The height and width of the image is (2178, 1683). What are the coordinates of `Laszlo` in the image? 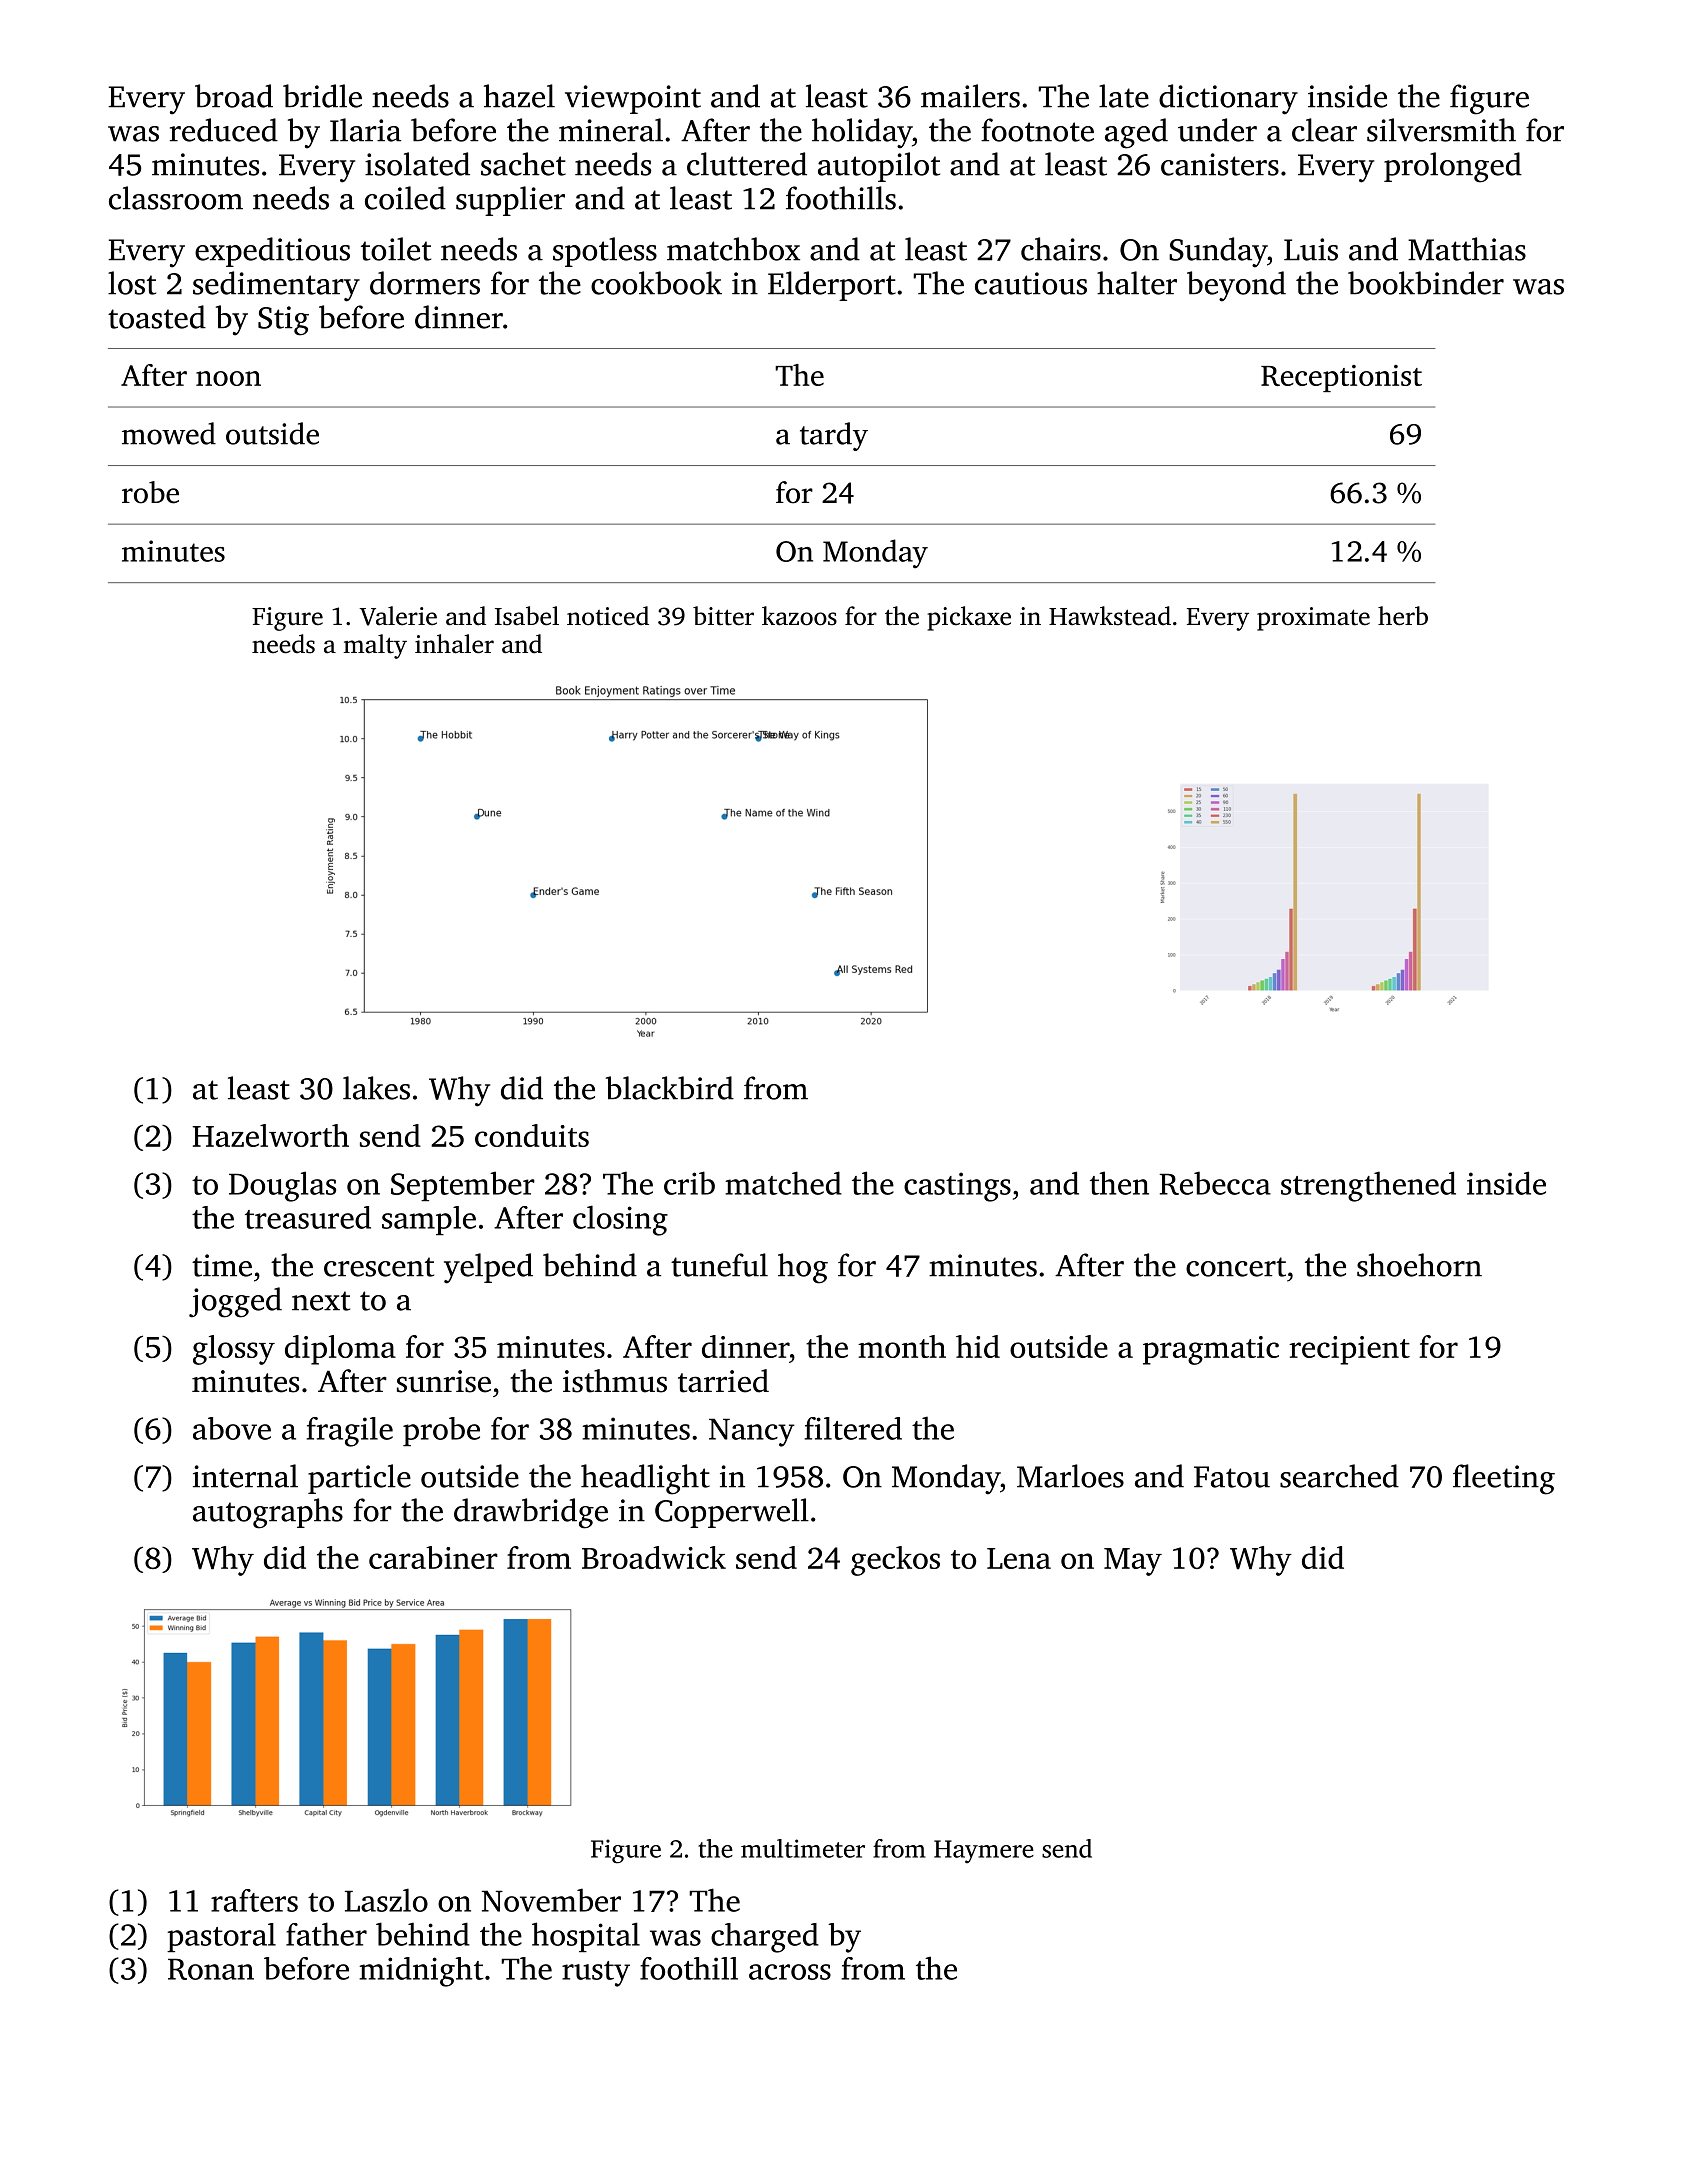 It's located at (386, 1900).
